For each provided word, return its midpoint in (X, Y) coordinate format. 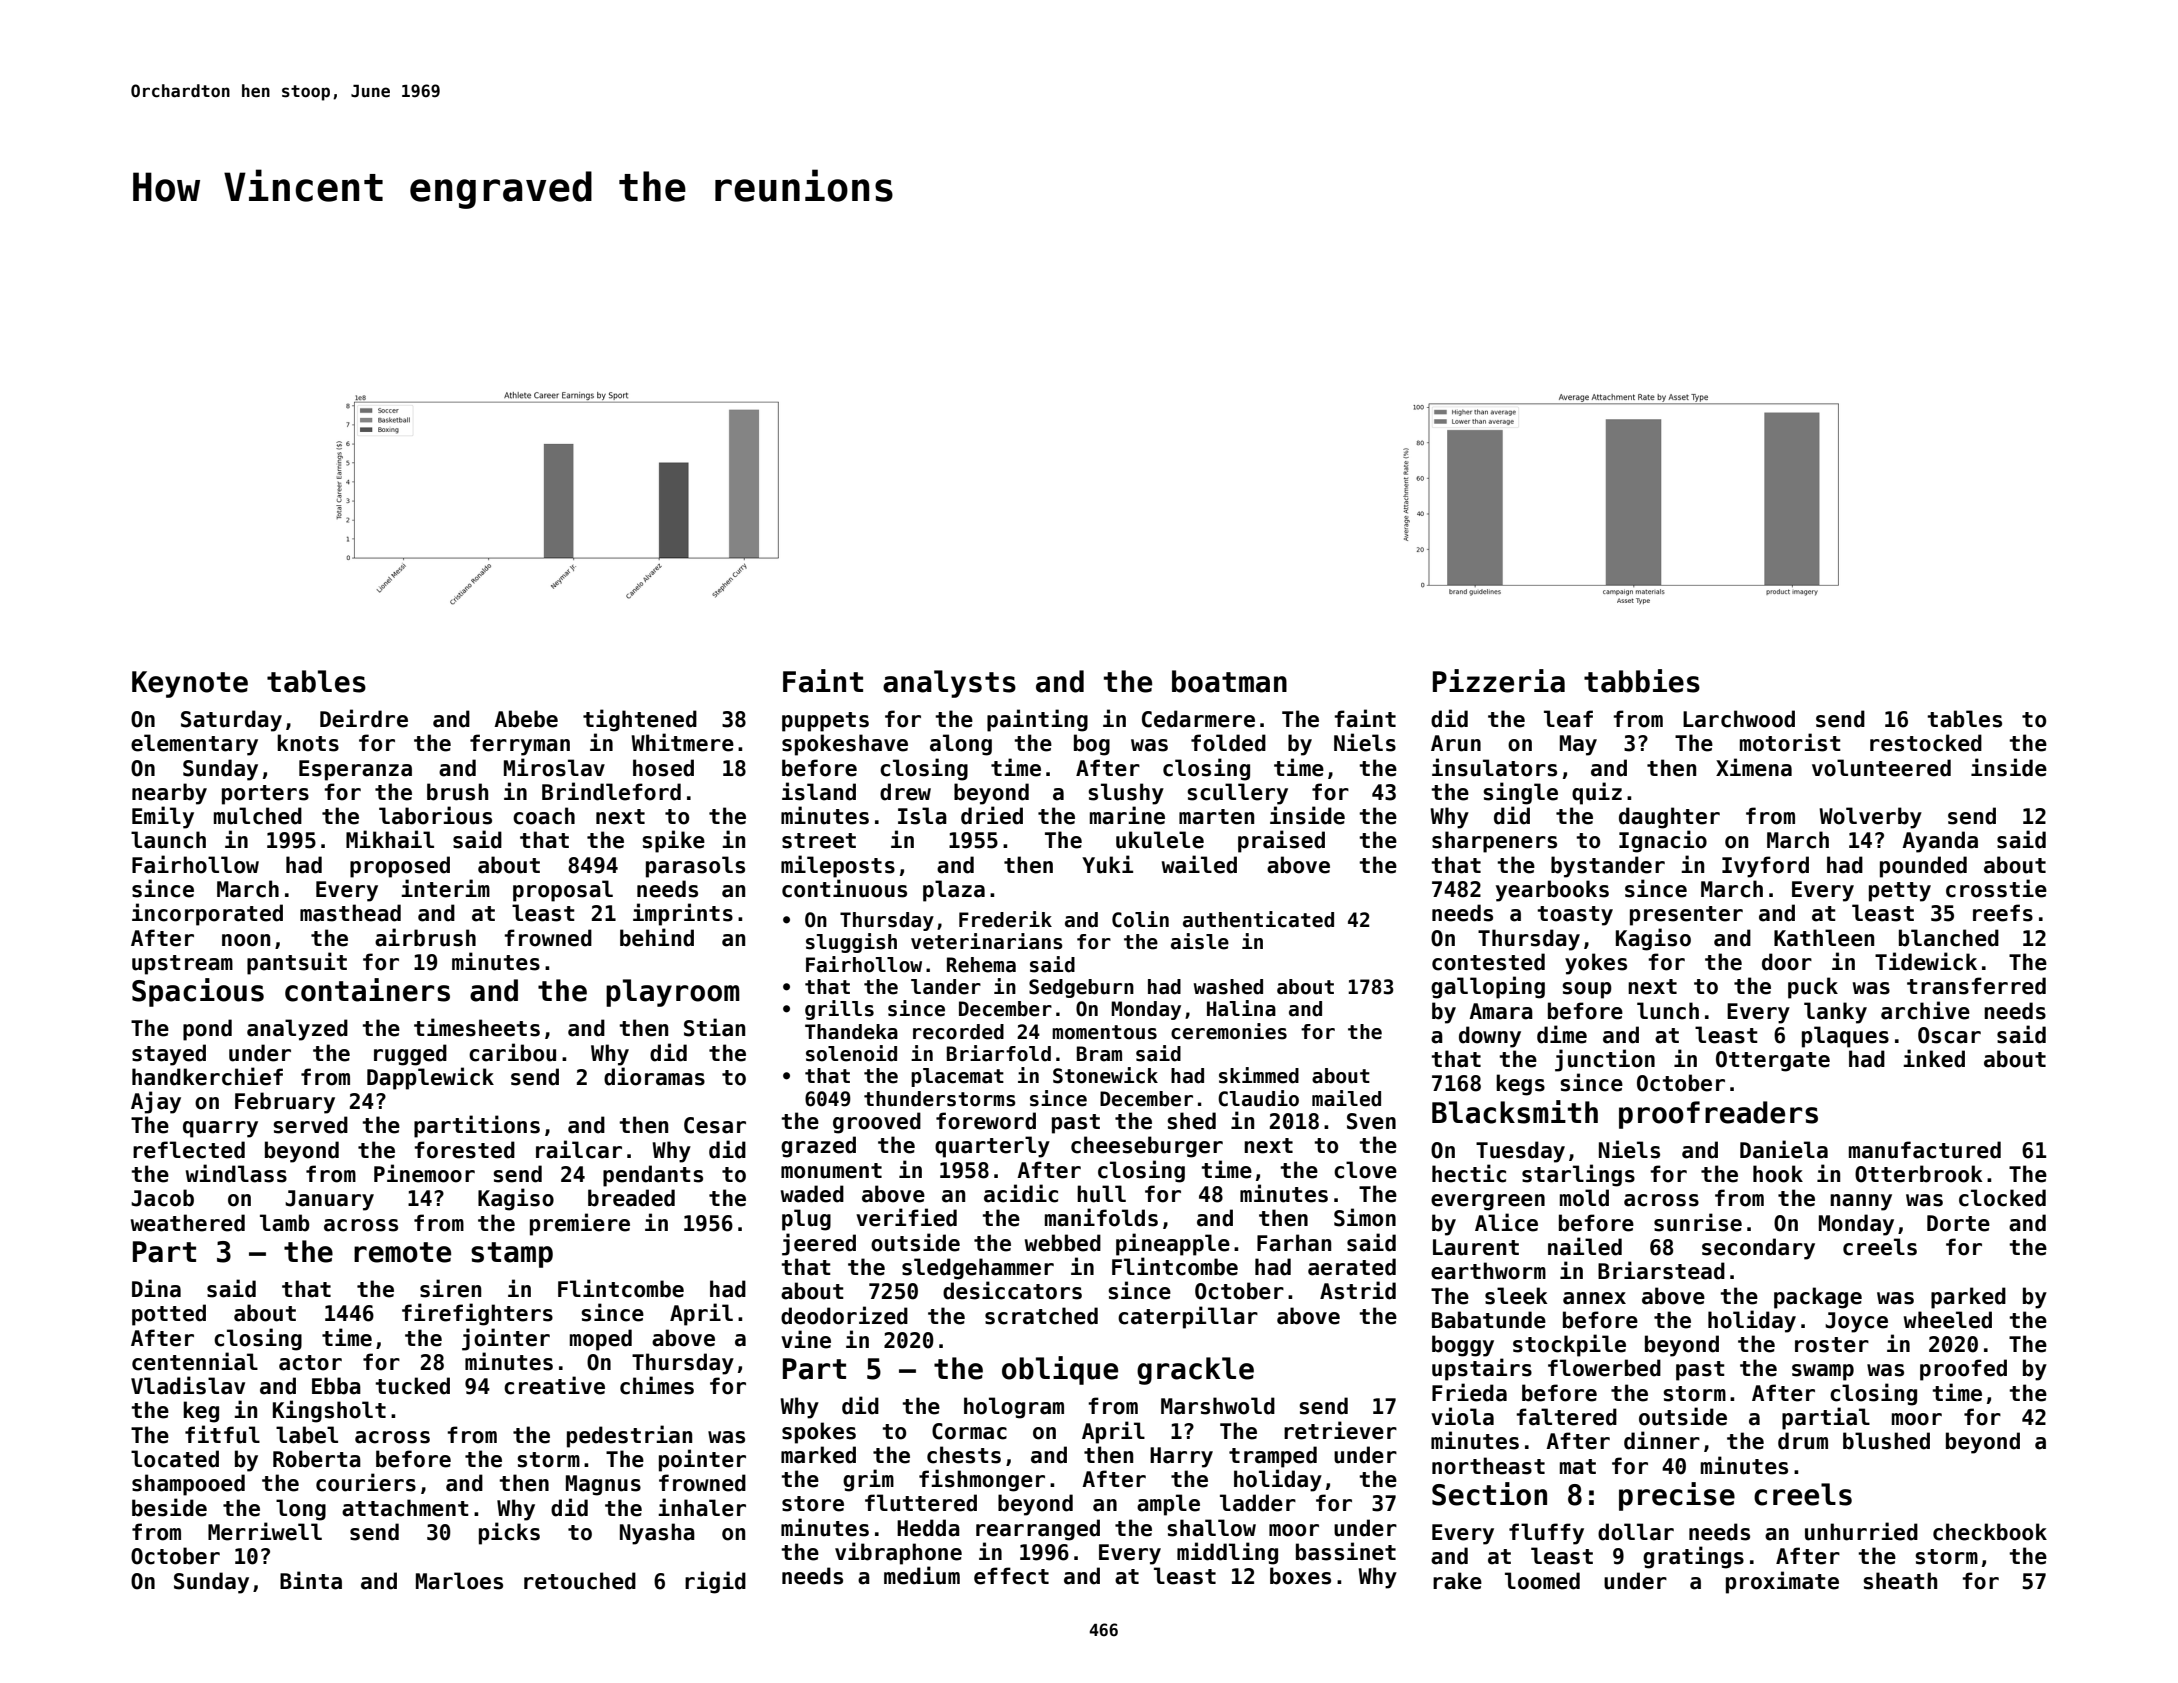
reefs (2003, 913)
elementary (194, 745)
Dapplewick (430, 1078)
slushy (1126, 794)
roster (1832, 1345)
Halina (1241, 1008)
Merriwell (265, 1531)
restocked (1926, 743)
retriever (1340, 1430)
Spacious (198, 992)
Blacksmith (1515, 1112)
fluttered (921, 1503)
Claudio (1258, 1098)
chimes (657, 1385)
